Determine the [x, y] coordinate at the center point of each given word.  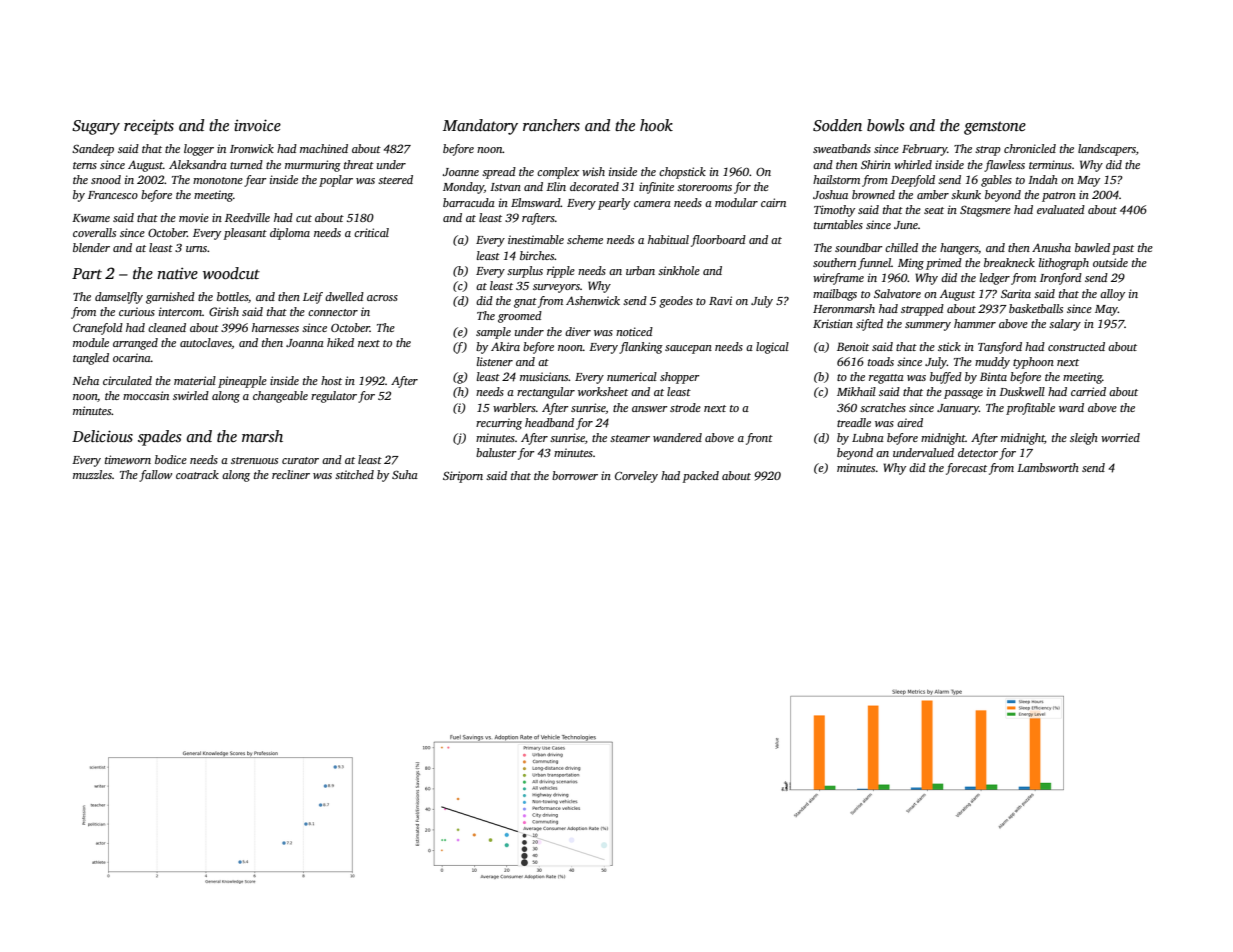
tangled [91, 359]
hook [656, 125]
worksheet [603, 391]
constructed [1076, 346]
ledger [995, 279]
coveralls [94, 232]
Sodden [837, 125]
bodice [171, 459]
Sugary [96, 127]
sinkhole [679, 270]
